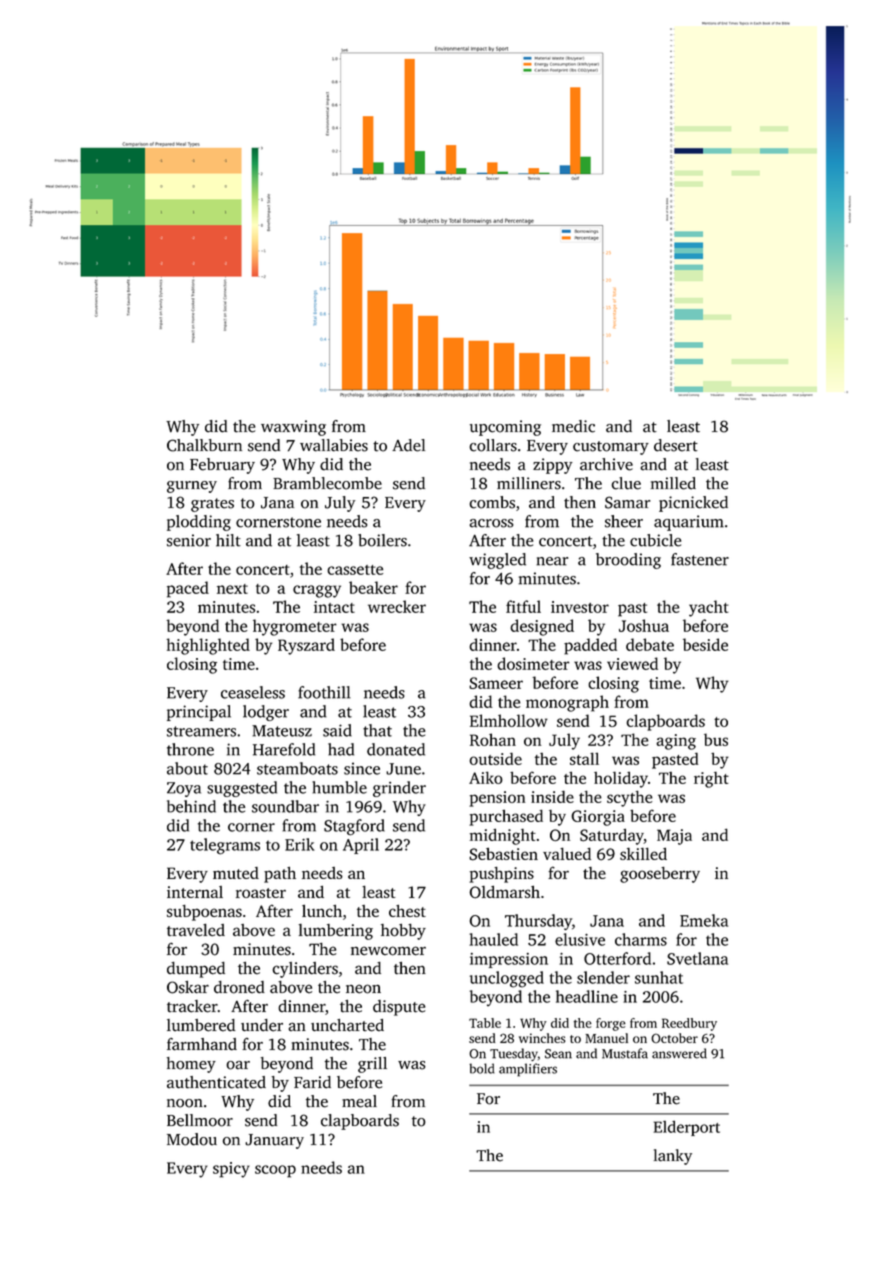 This image has height=1270, width=895. Describe the element at coordinates (509, 720) in the image. I see `Elmhollow` at that location.
